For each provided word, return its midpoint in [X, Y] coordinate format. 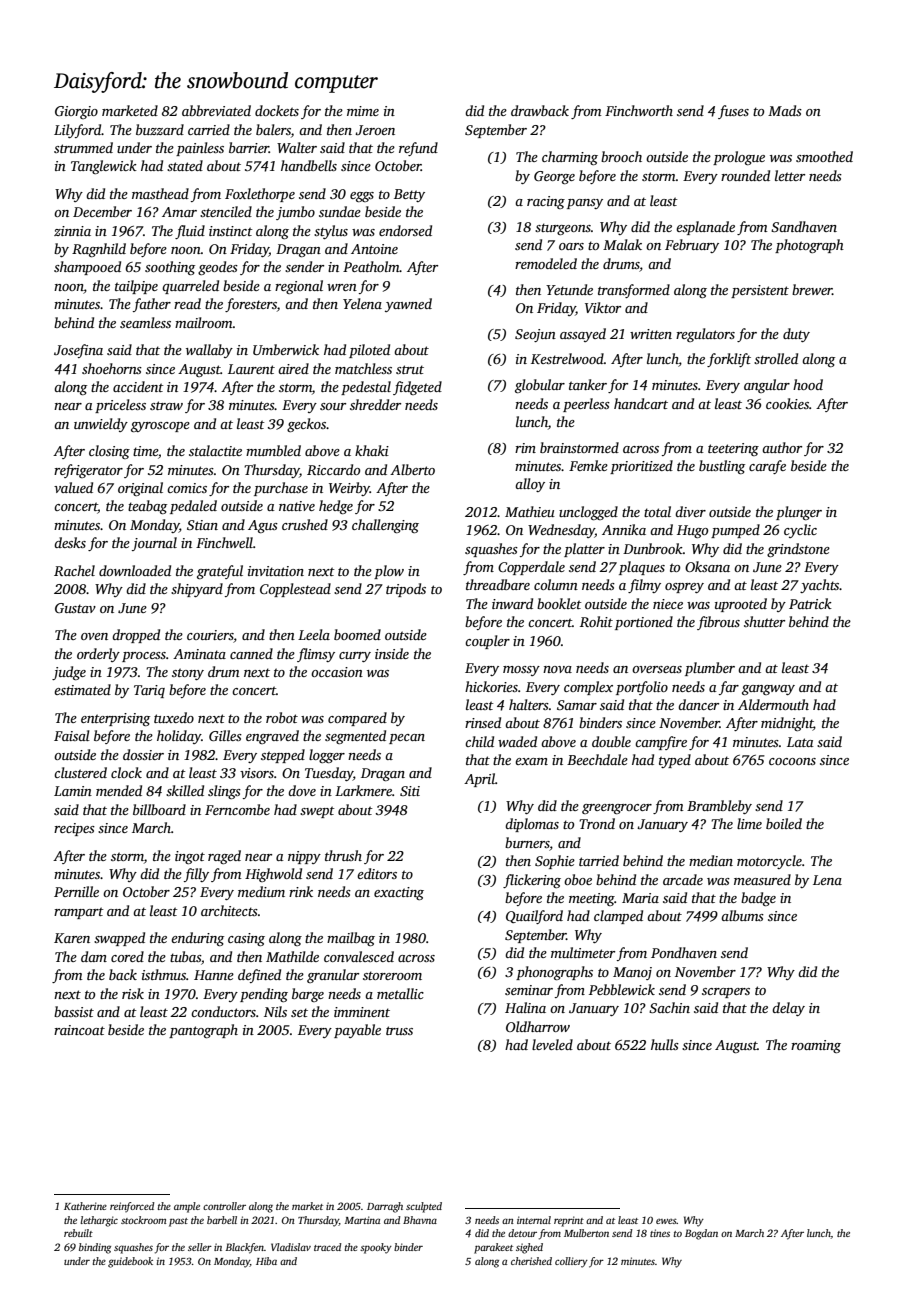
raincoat [79, 1030]
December [102, 211]
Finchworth [639, 110]
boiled [784, 823]
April [479, 780]
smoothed [824, 156]
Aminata [199, 654]
